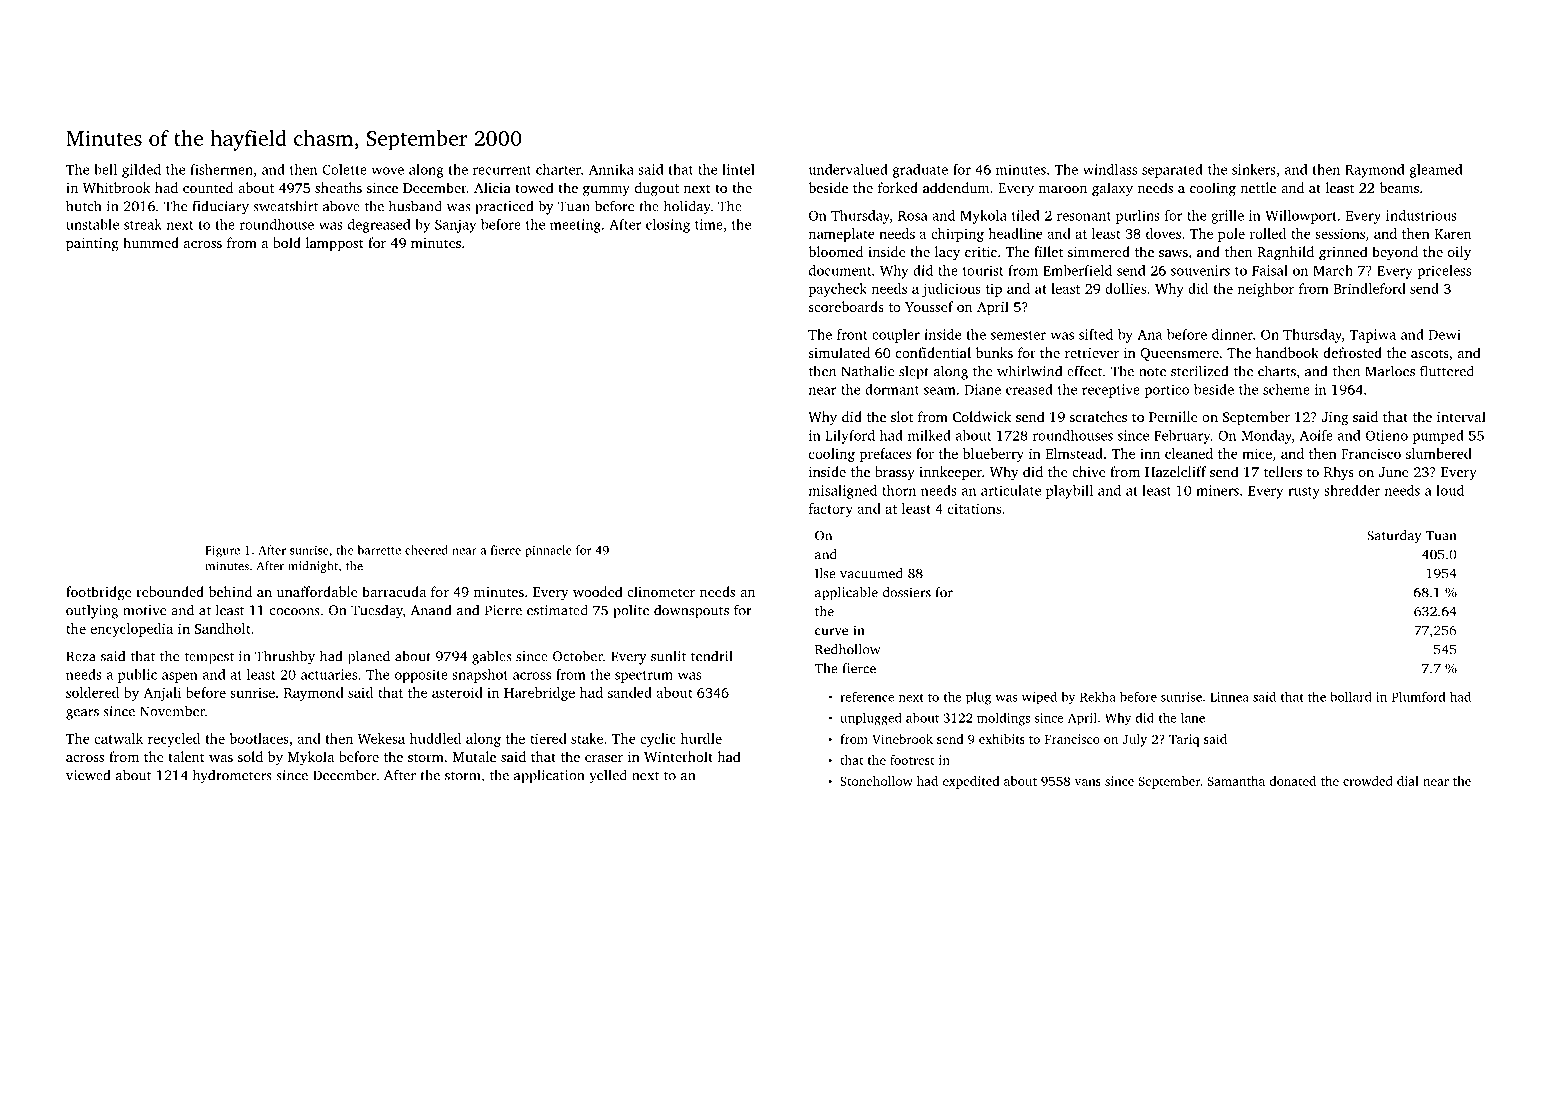 The height and width of the screenshot is (1109, 1568). Describe the element at coordinates (1436, 171) in the screenshot. I see `gleamed` at that location.
